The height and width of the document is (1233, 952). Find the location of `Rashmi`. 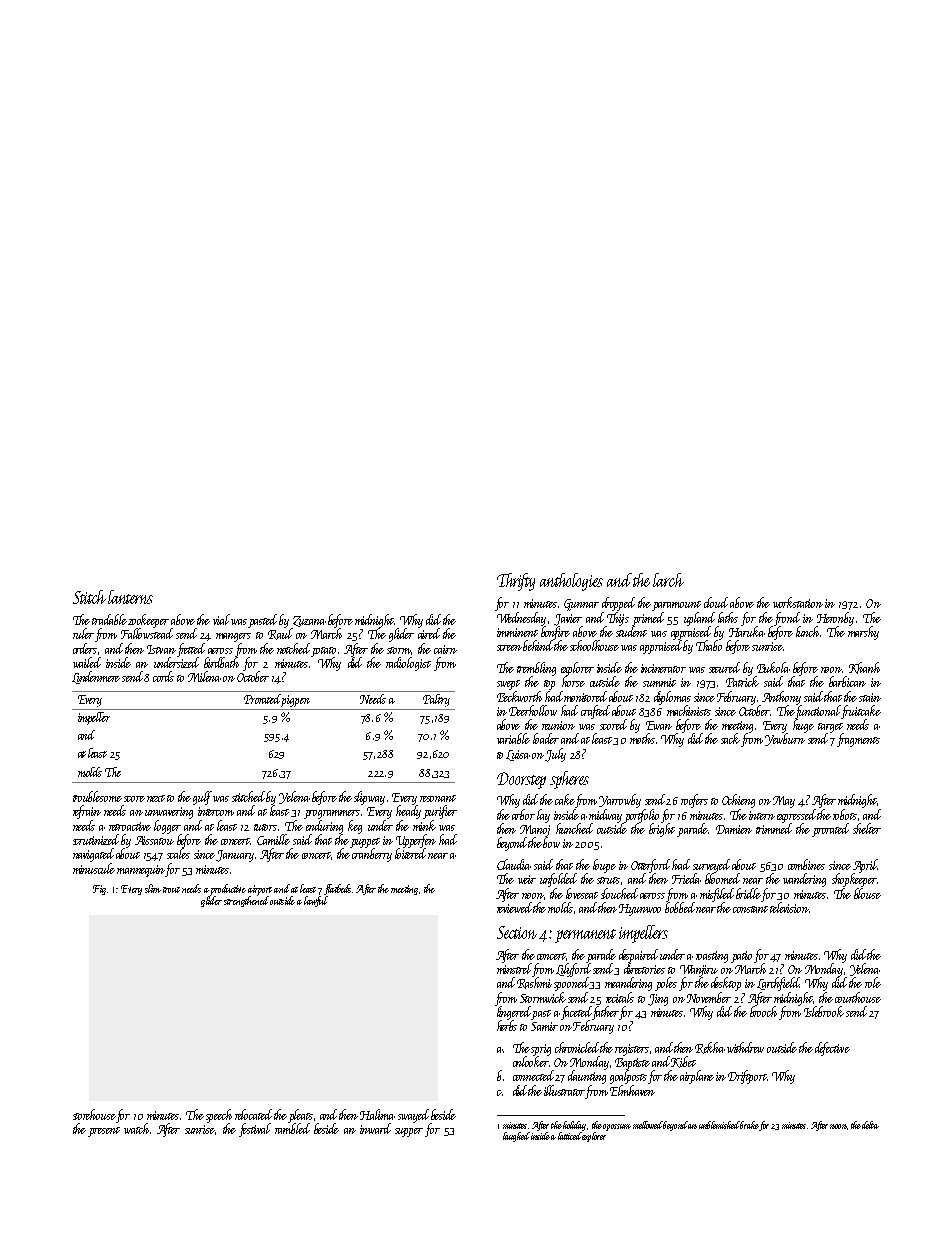

Rashmi is located at coordinates (534, 983).
